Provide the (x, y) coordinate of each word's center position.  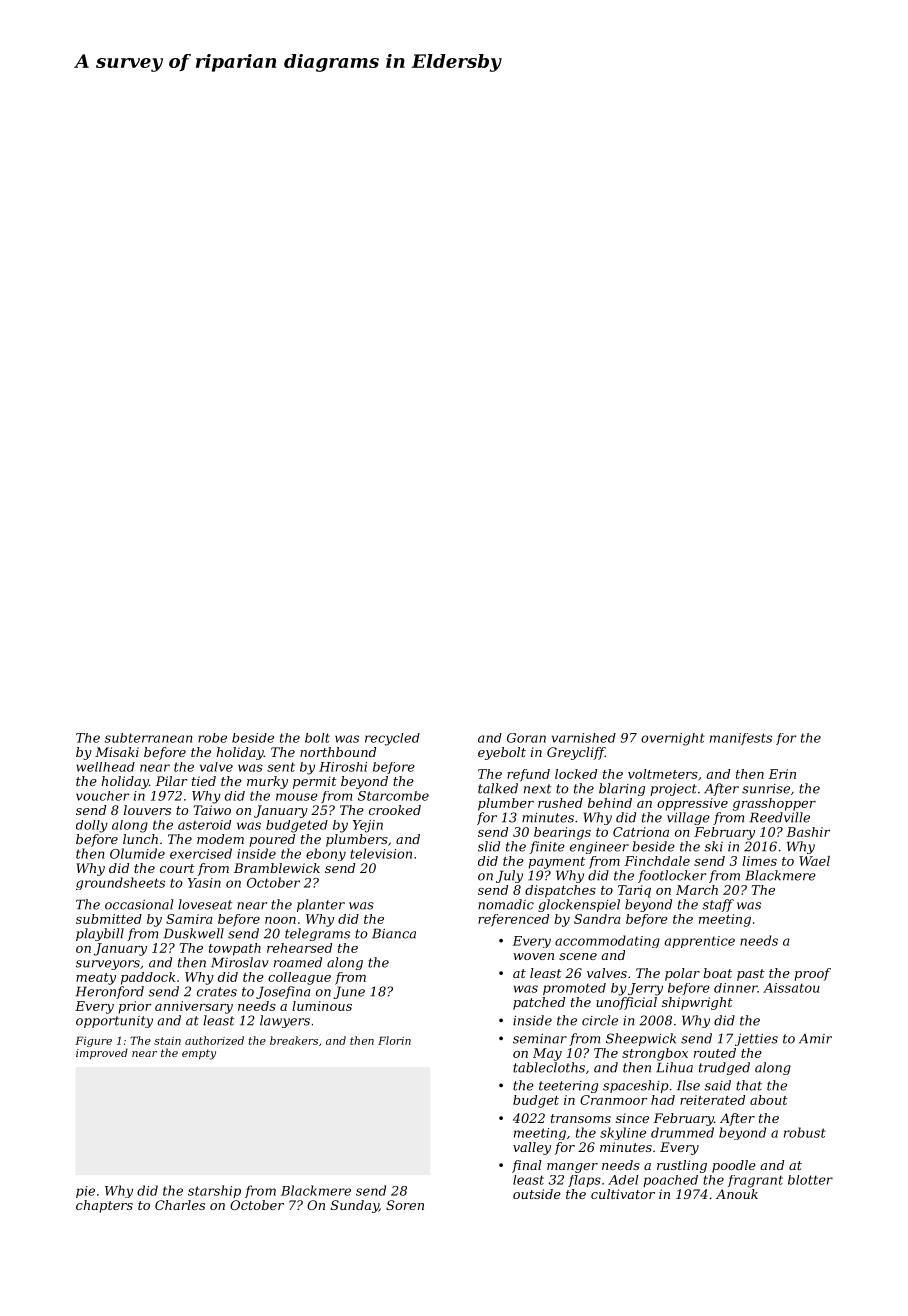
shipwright (697, 1003)
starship (214, 1191)
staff (718, 905)
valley (532, 1148)
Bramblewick (277, 868)
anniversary (194, 1007)
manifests (741, 739)
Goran (526, 738)
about (769, 1100)
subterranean (148, 738)
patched (539, 1003)
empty (199, 1054)
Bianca (394, 933)
